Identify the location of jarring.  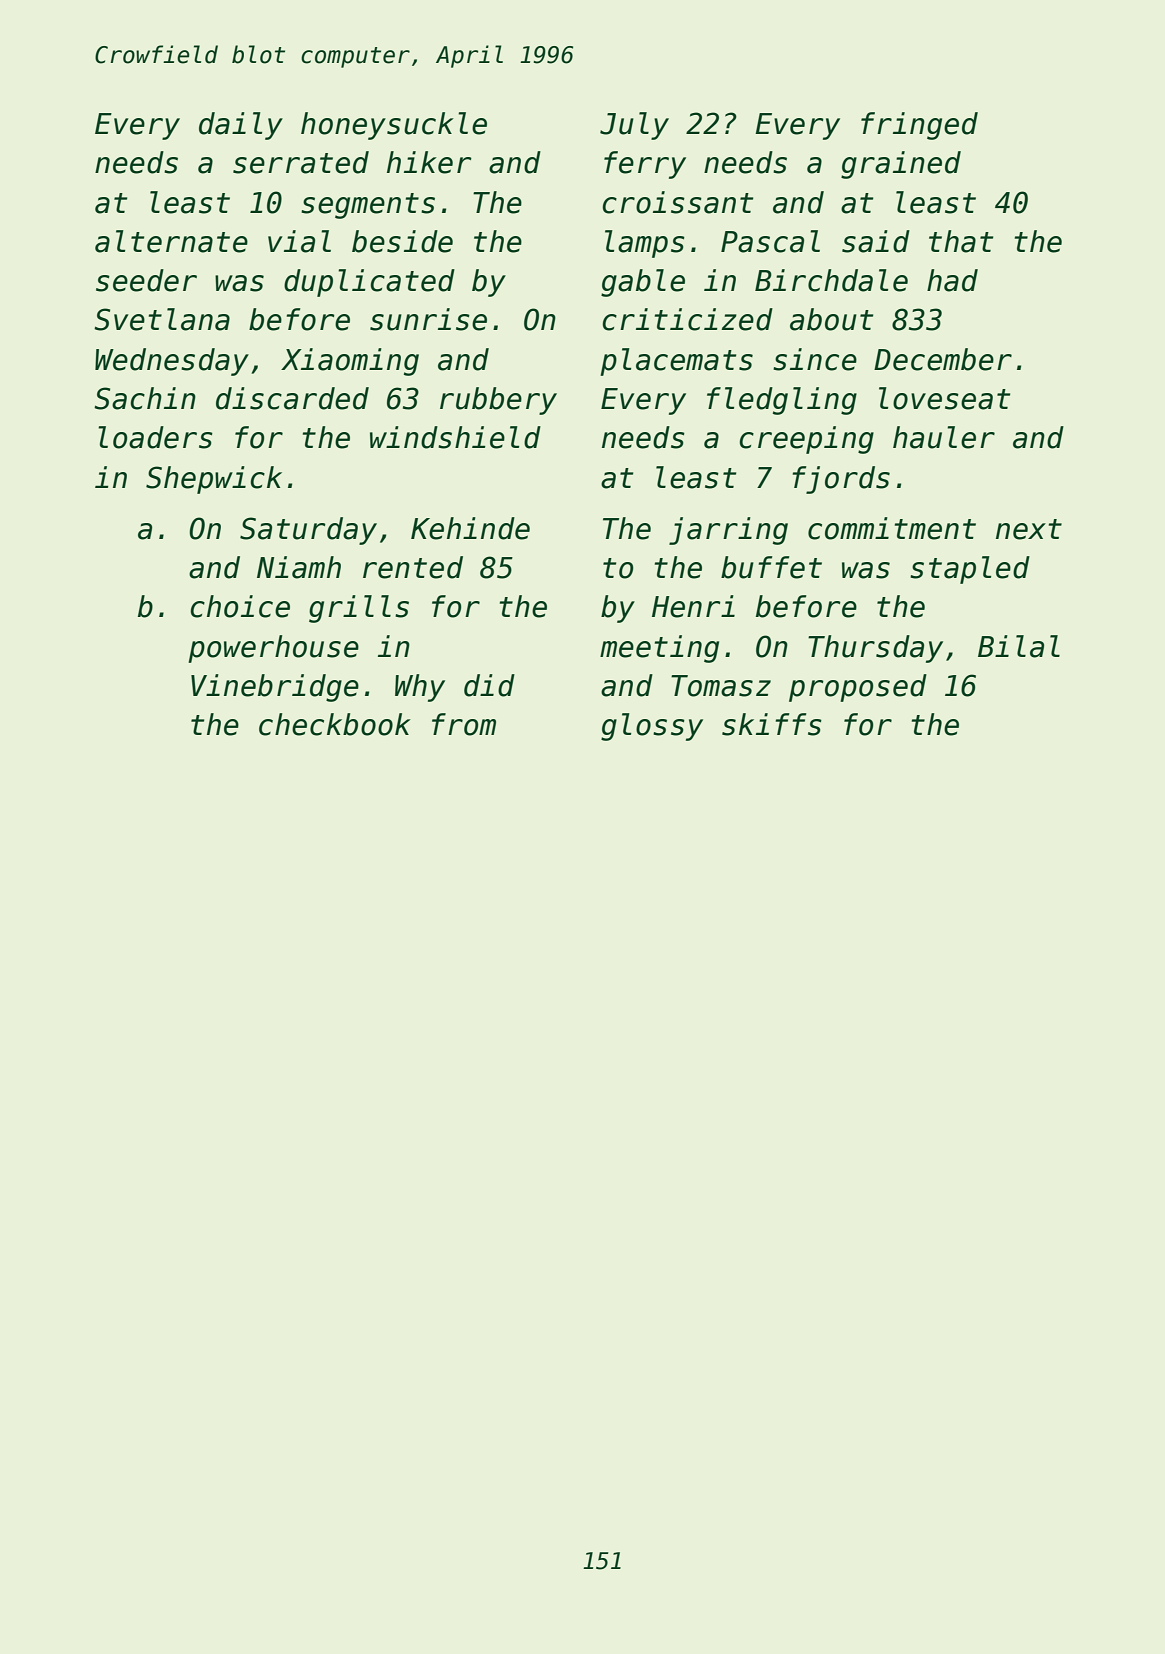
(728, 531).
